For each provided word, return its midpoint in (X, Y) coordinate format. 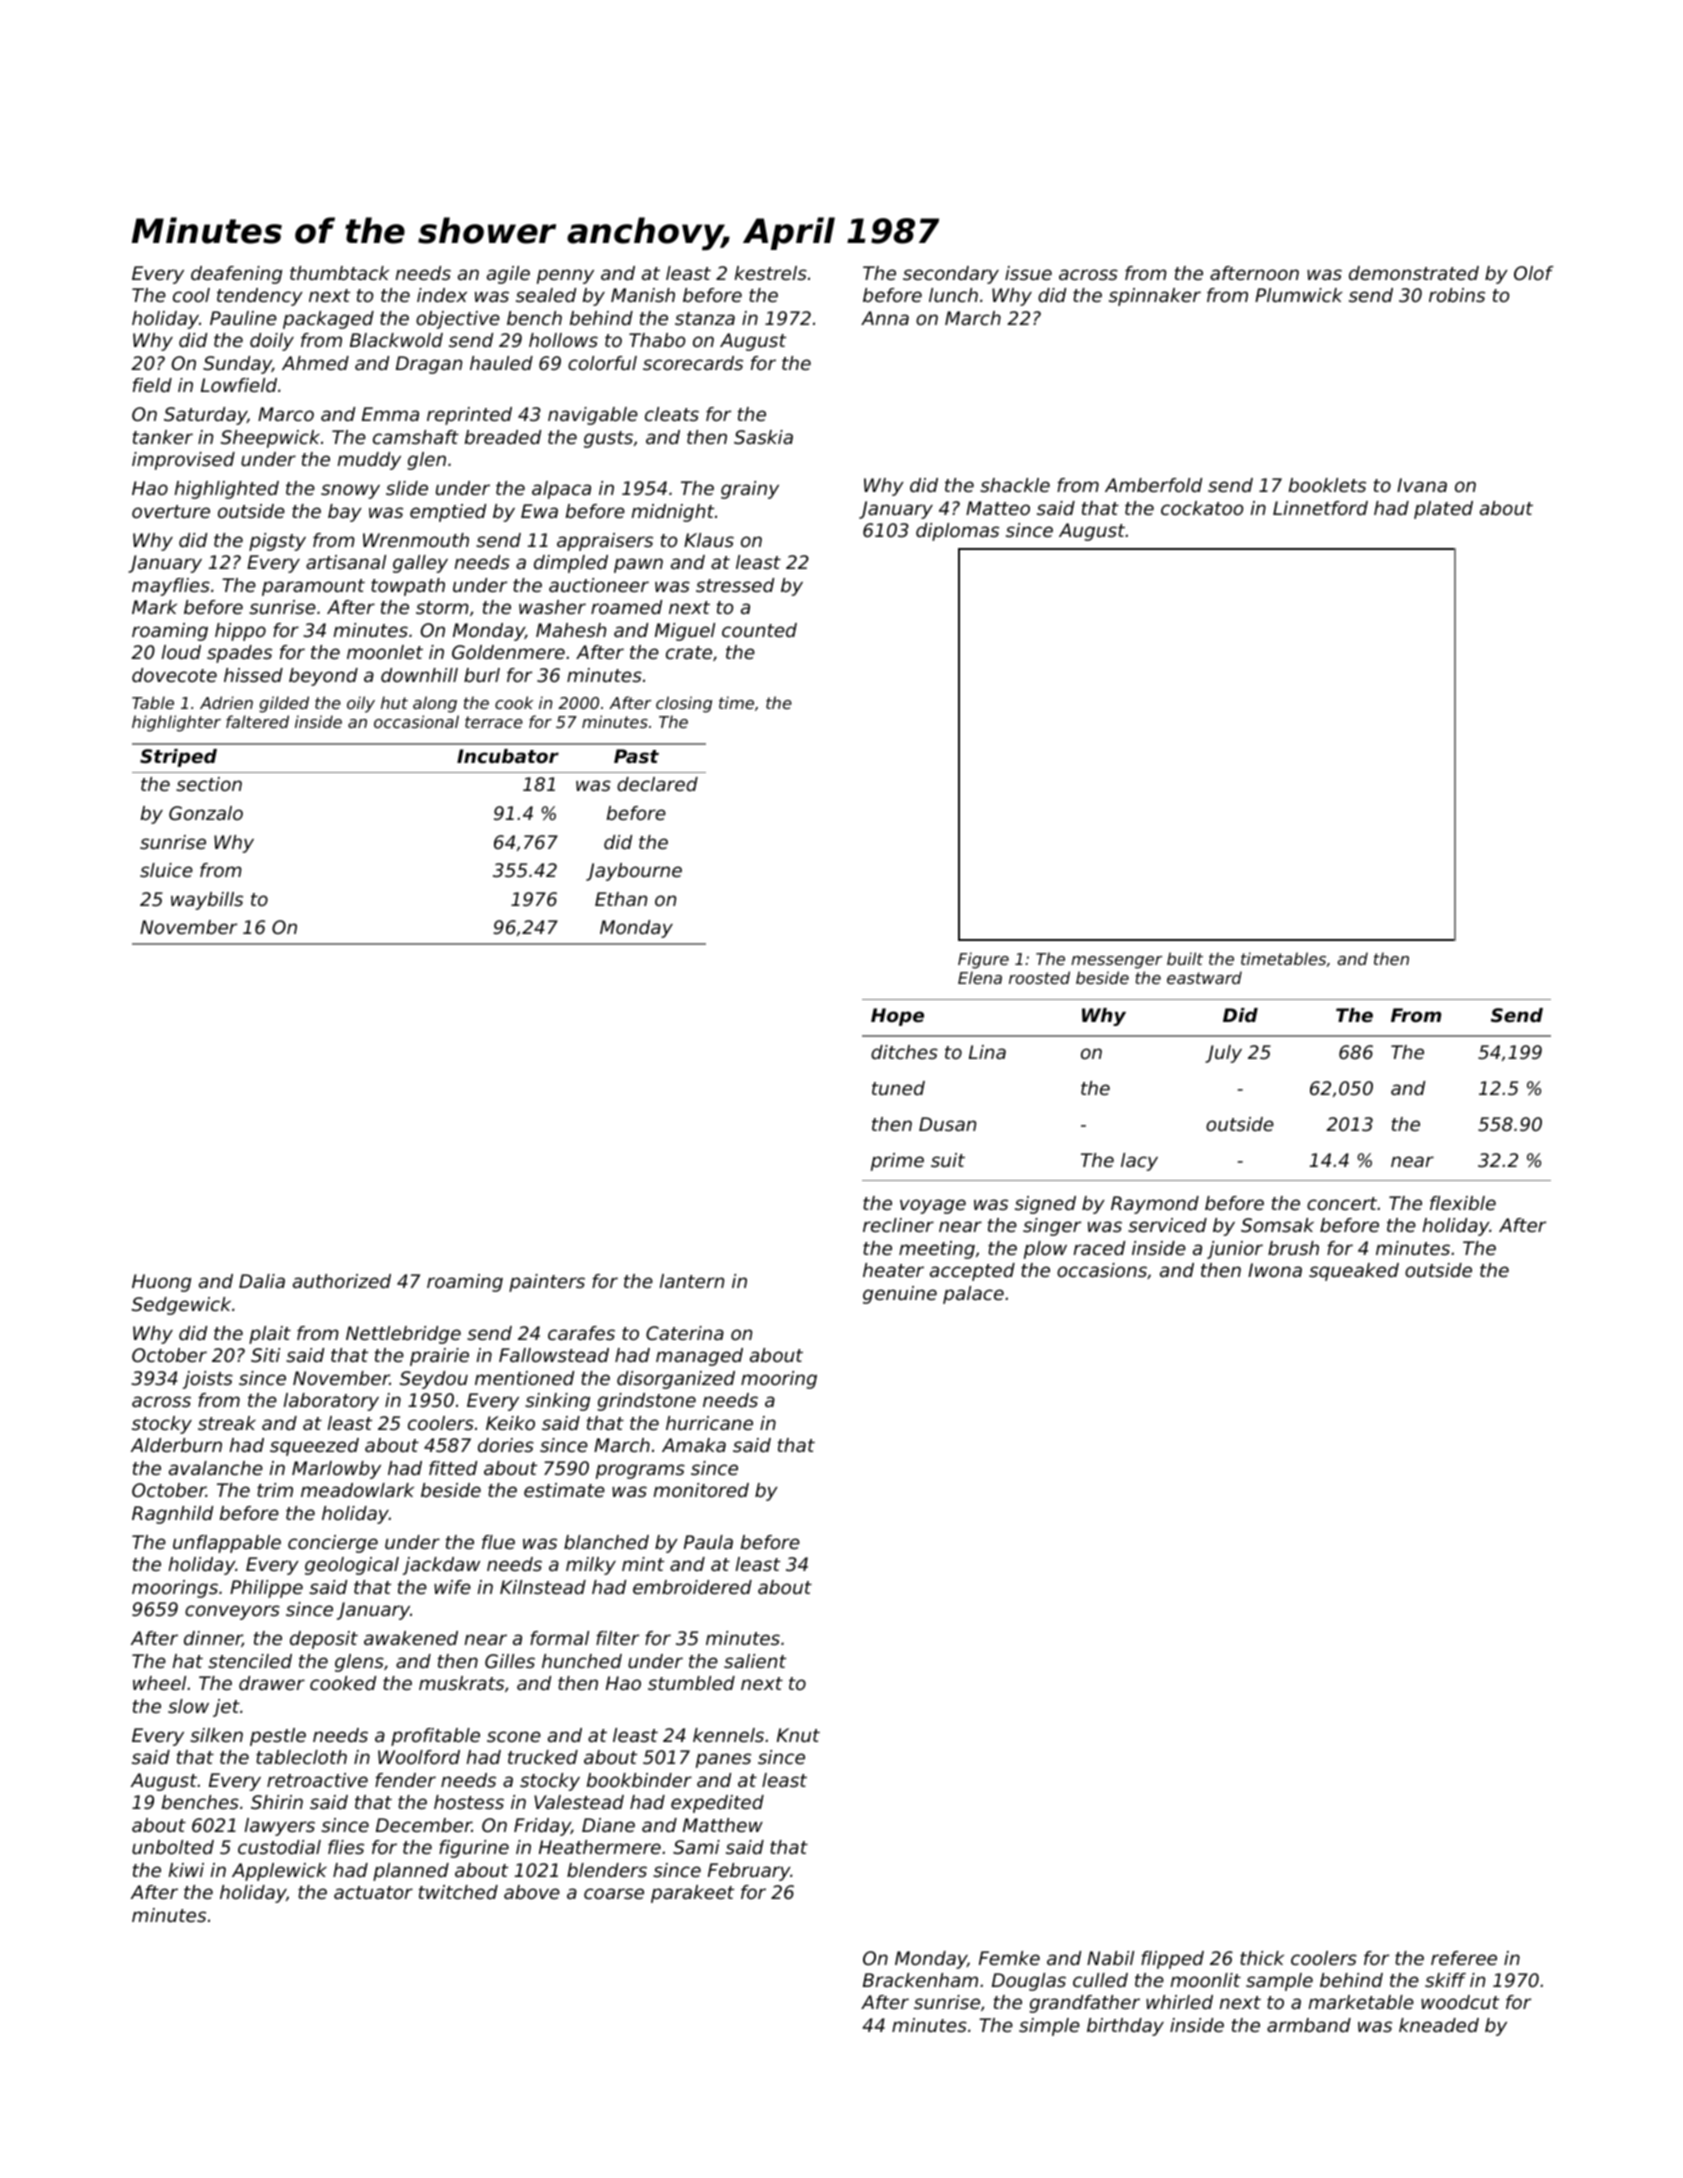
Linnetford (1320, 508)
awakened (411, 1638)
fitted (453, 1468)
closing (684, 704)
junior (1235, 1250)
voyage (933, 1206)
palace (973, 1295)
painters (547, 1283)
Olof (1534, 273)
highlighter (176, 723)
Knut (798, 1735)
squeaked (1354, 1272)
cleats (672, 414)
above (532, 1892)
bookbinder (639, 1780)
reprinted (469, 416)
